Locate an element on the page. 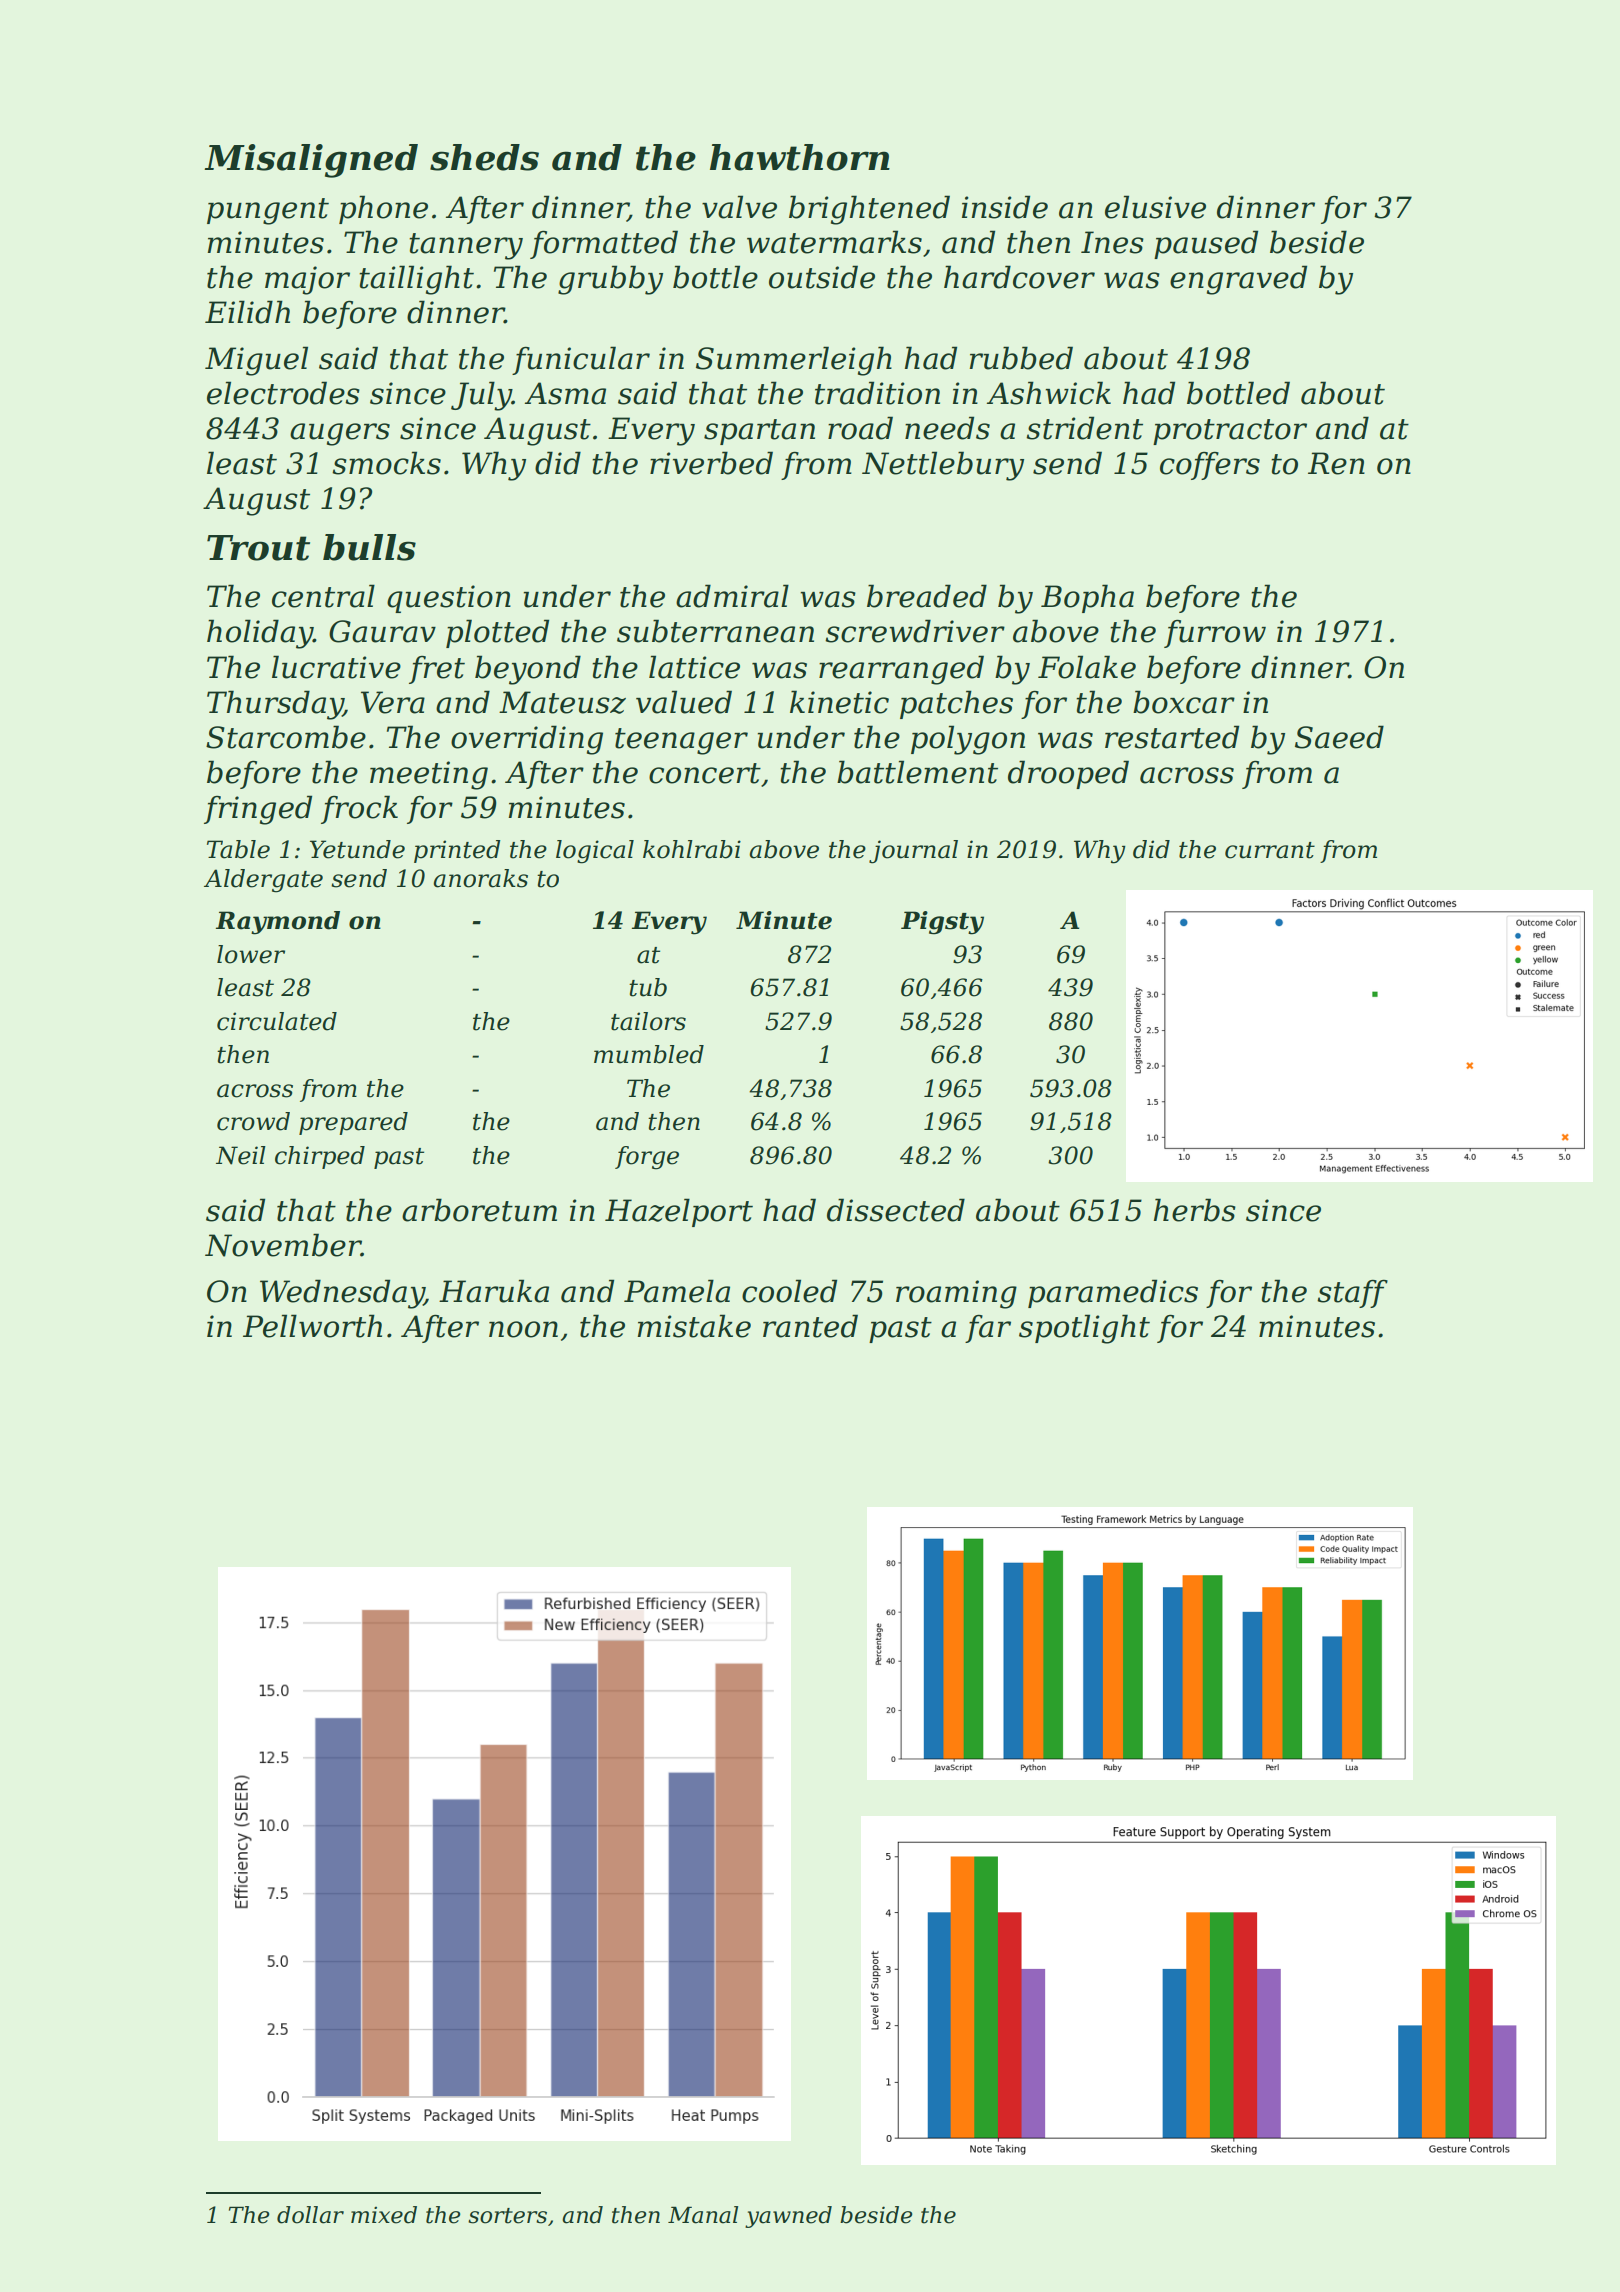 The image size is (1620, 2292). sheds is located at coordinates (484, 157).
